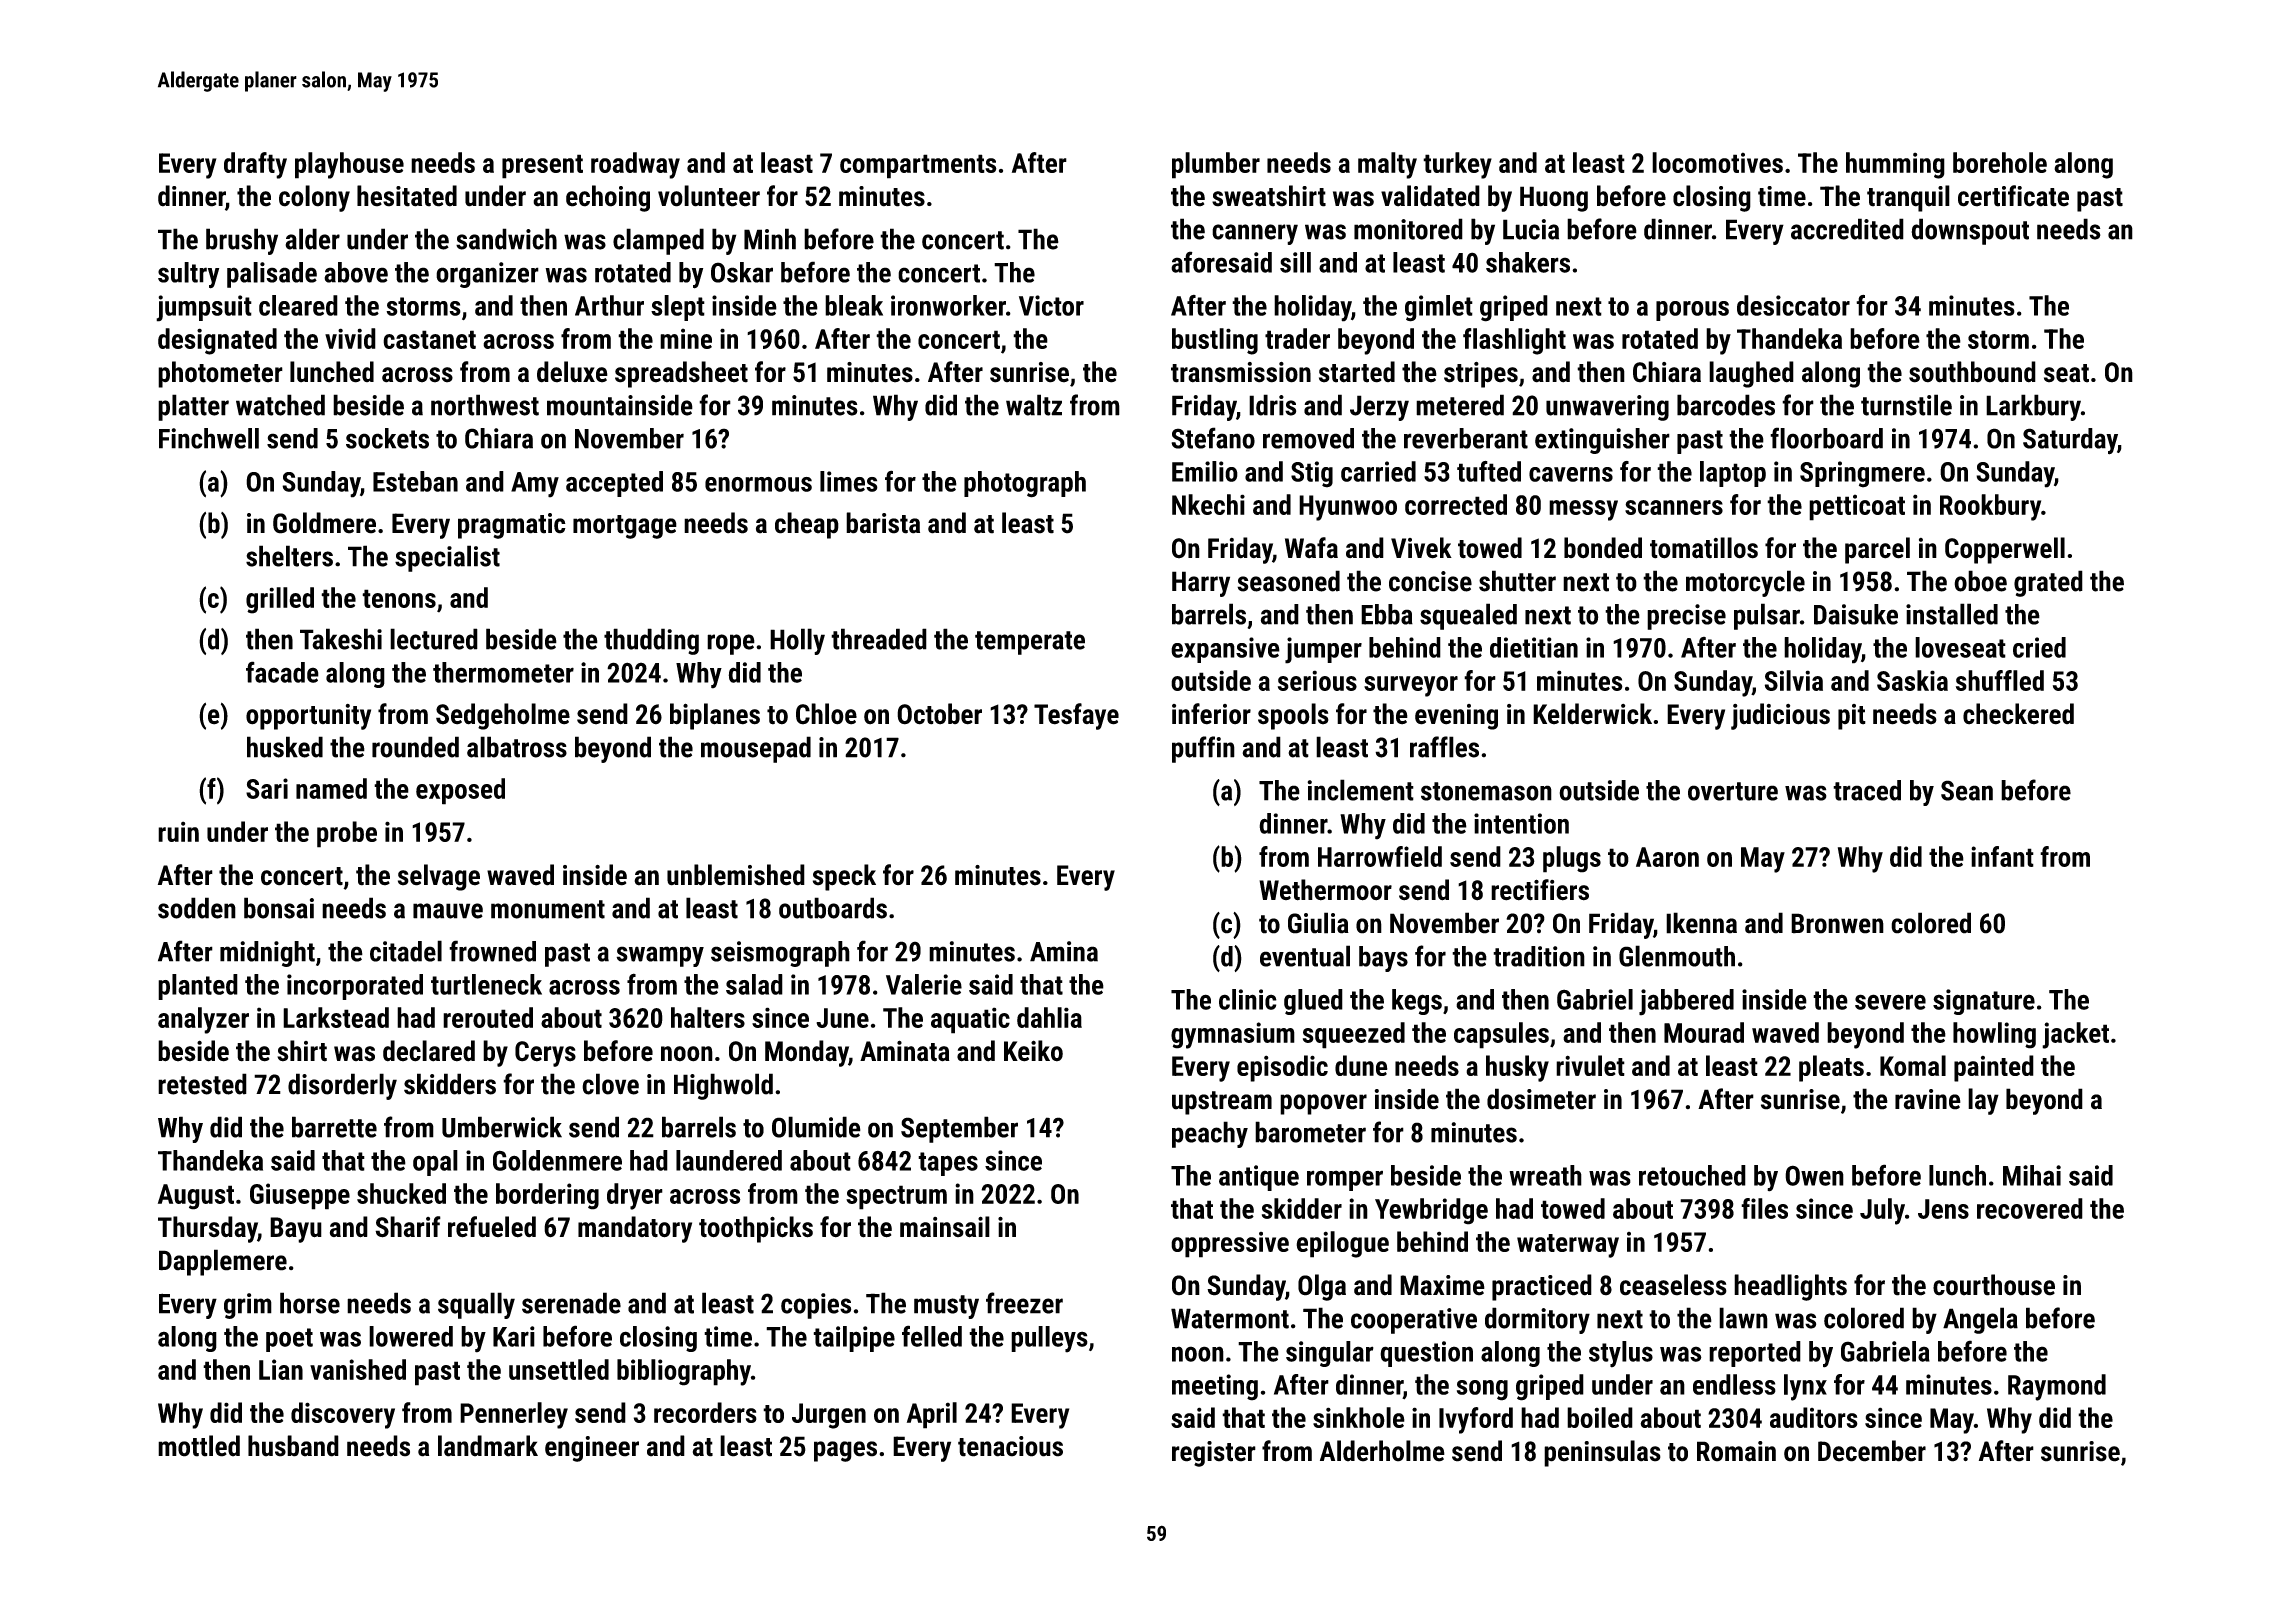  What do you see at coordinates (202, 1084) in the screenshot?
I see `retested` at bounding box center [202, 1084].
